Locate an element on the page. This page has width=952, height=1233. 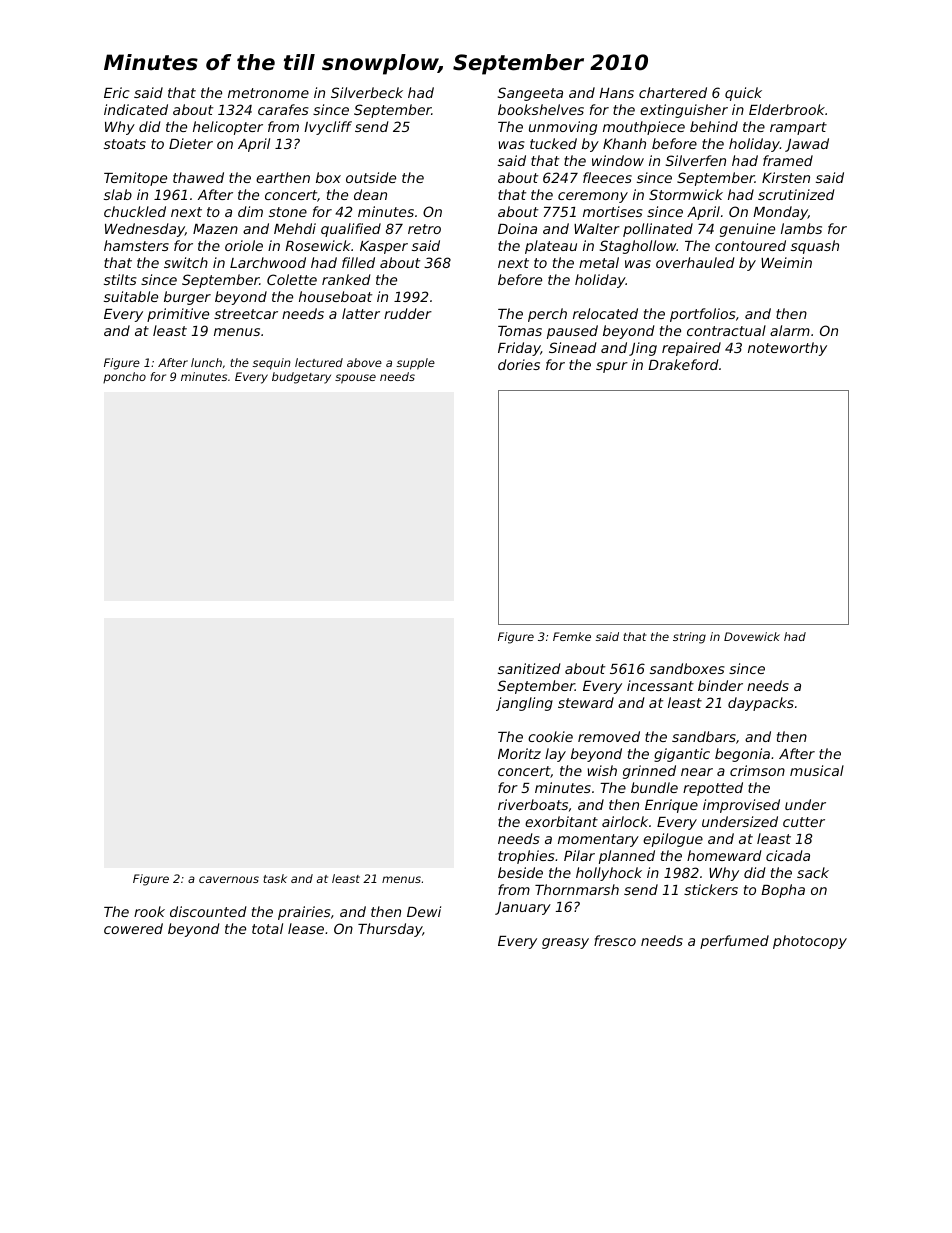
task is located at coordinates (275, 878).
